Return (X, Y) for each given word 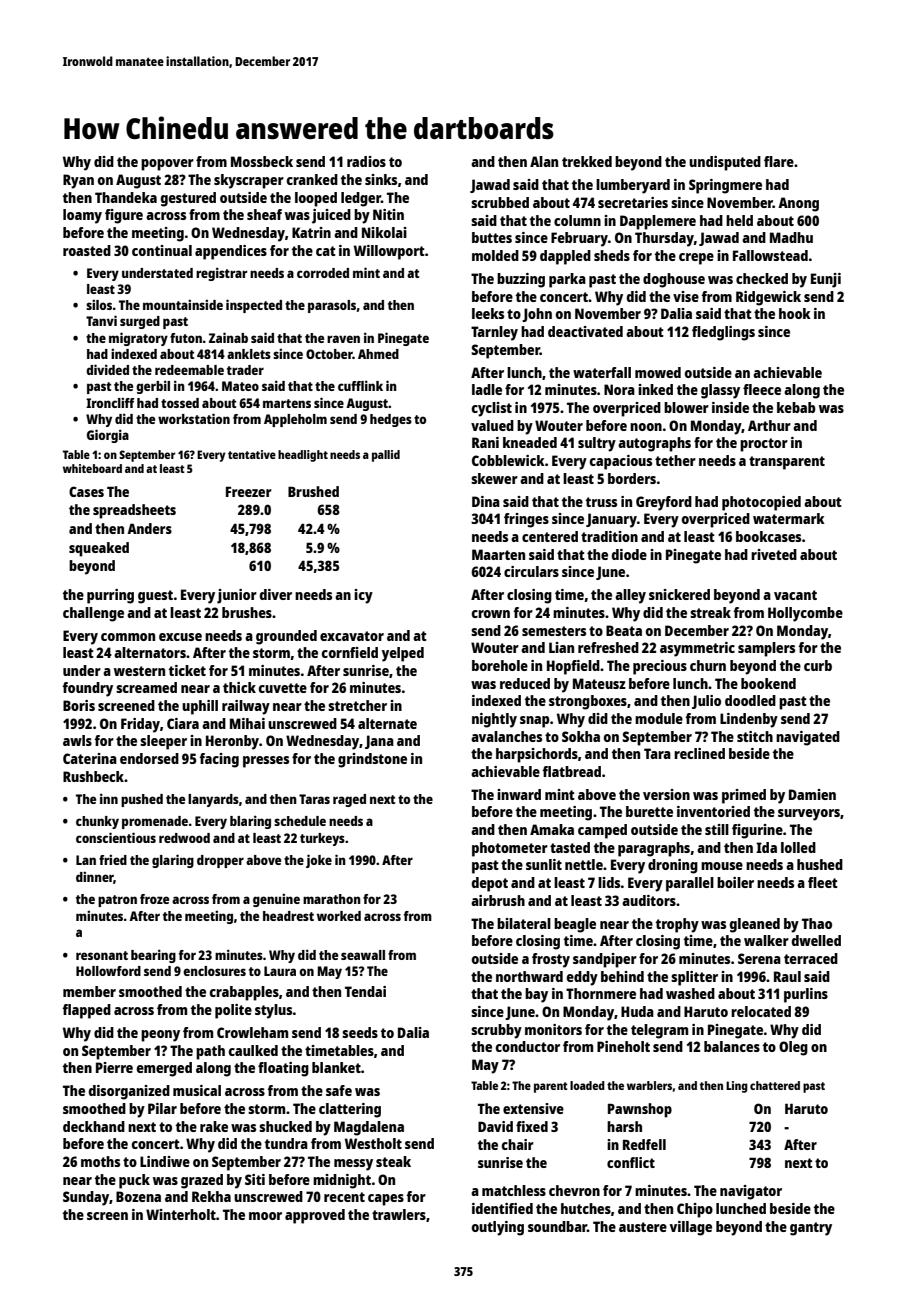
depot (490, 884)
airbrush (498, 900)
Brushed (313, 491)
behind (622, 976)
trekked (587, 161)
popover (167, 165)
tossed (180, 403)
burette (649, 811)
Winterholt (181, 1214)
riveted (774, 554)
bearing (153, 956)
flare (779, 161)
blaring (250, 822)
